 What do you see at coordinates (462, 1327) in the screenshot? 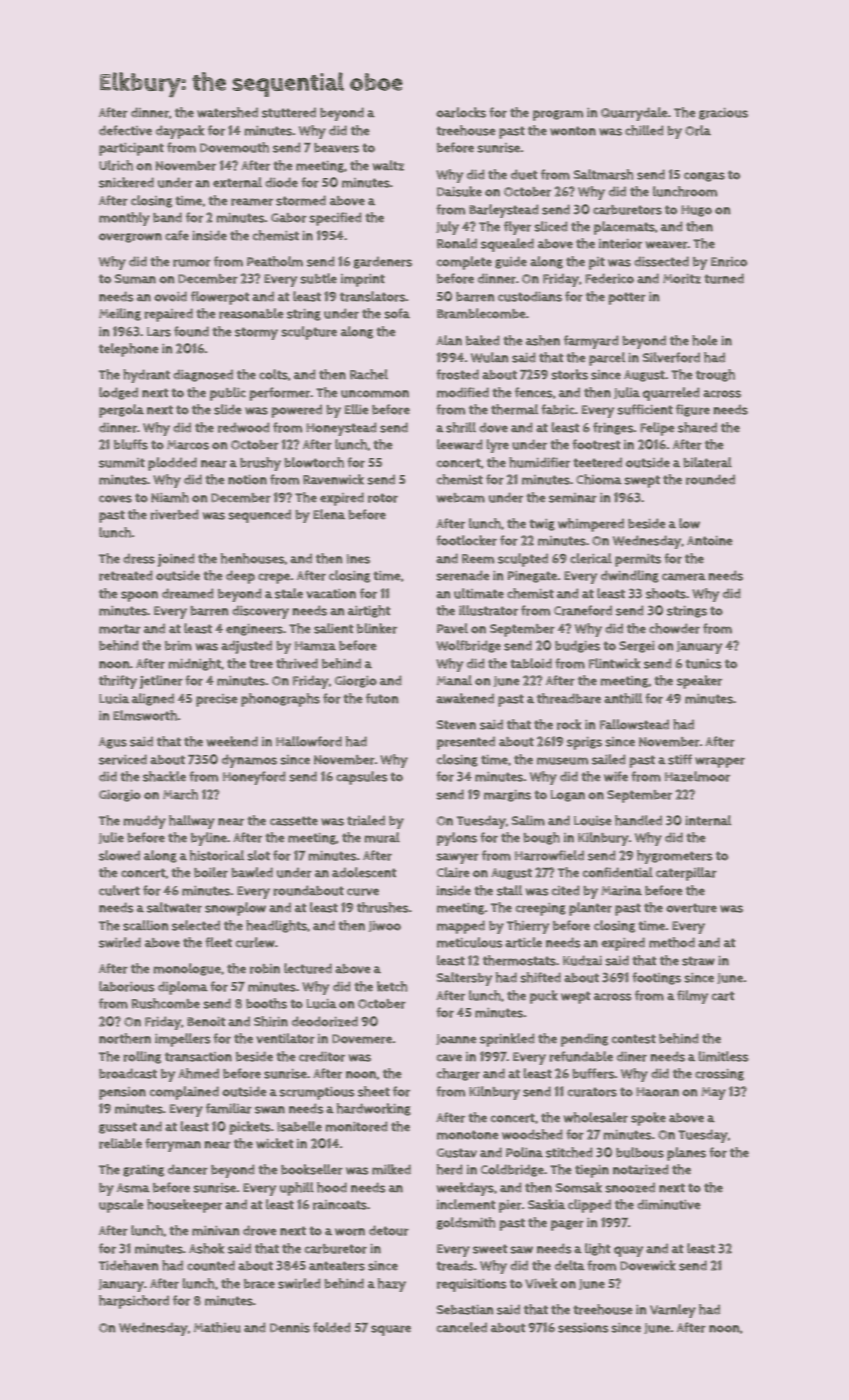
I see `canceled` at bounding box center [462, 1327].
